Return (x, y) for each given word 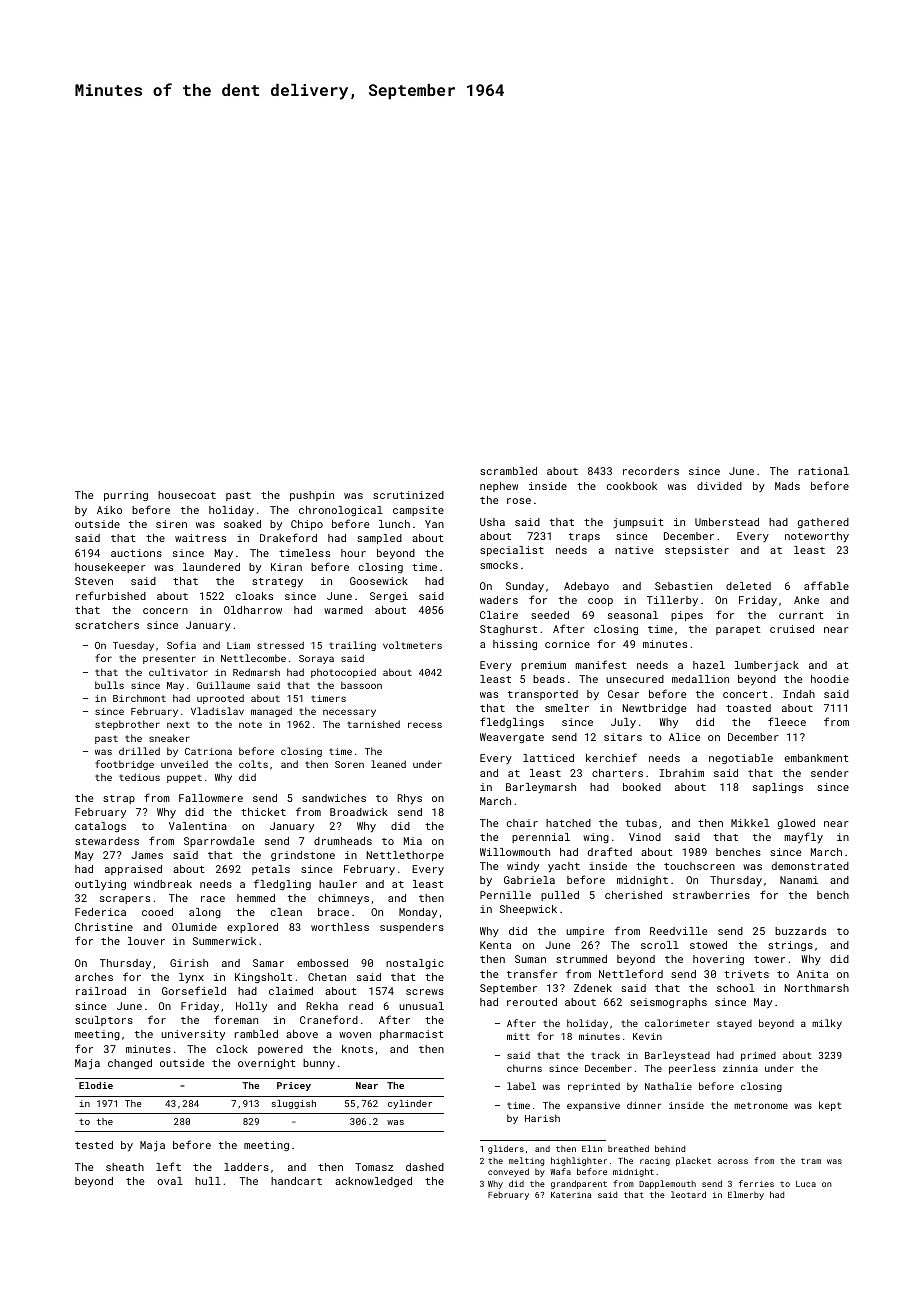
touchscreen (699, 866)
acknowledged (373, 1182)
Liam (238, 645)
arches (94, 977)
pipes (687, 616)
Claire (499, 615)
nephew (499, 487)
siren (171, 524)
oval (170, 1181)
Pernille (505, 895)
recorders (651, 471)
